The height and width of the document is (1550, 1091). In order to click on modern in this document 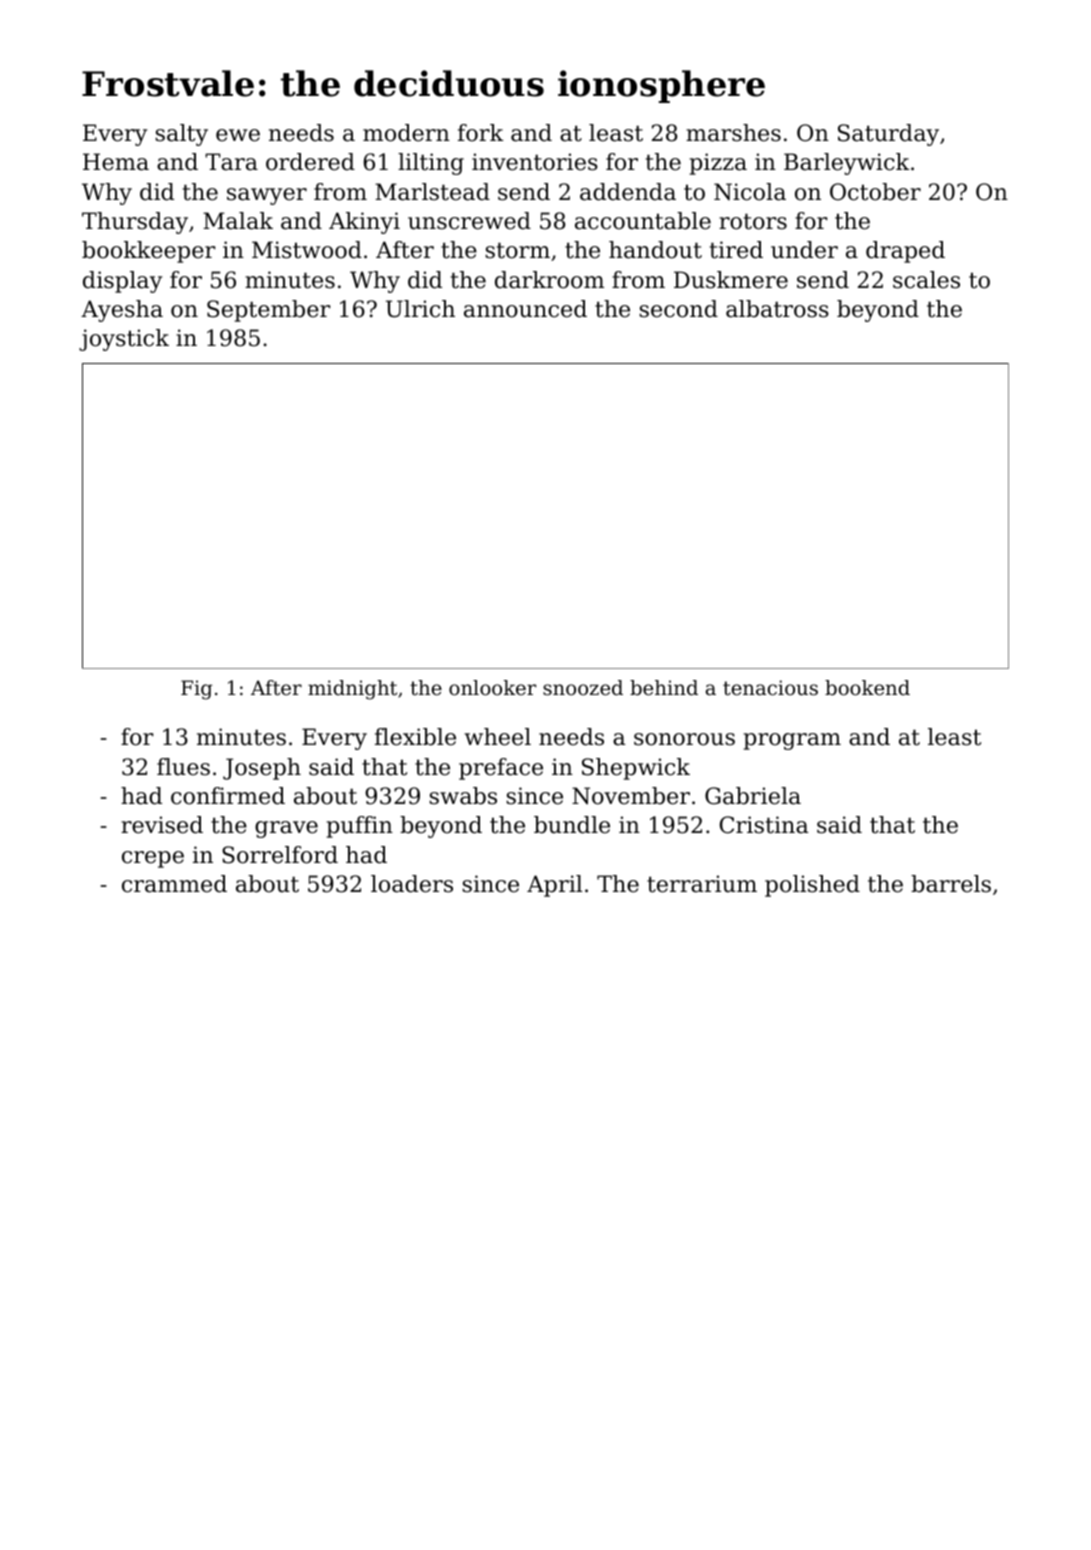, I will do `click(406, 133)`.
